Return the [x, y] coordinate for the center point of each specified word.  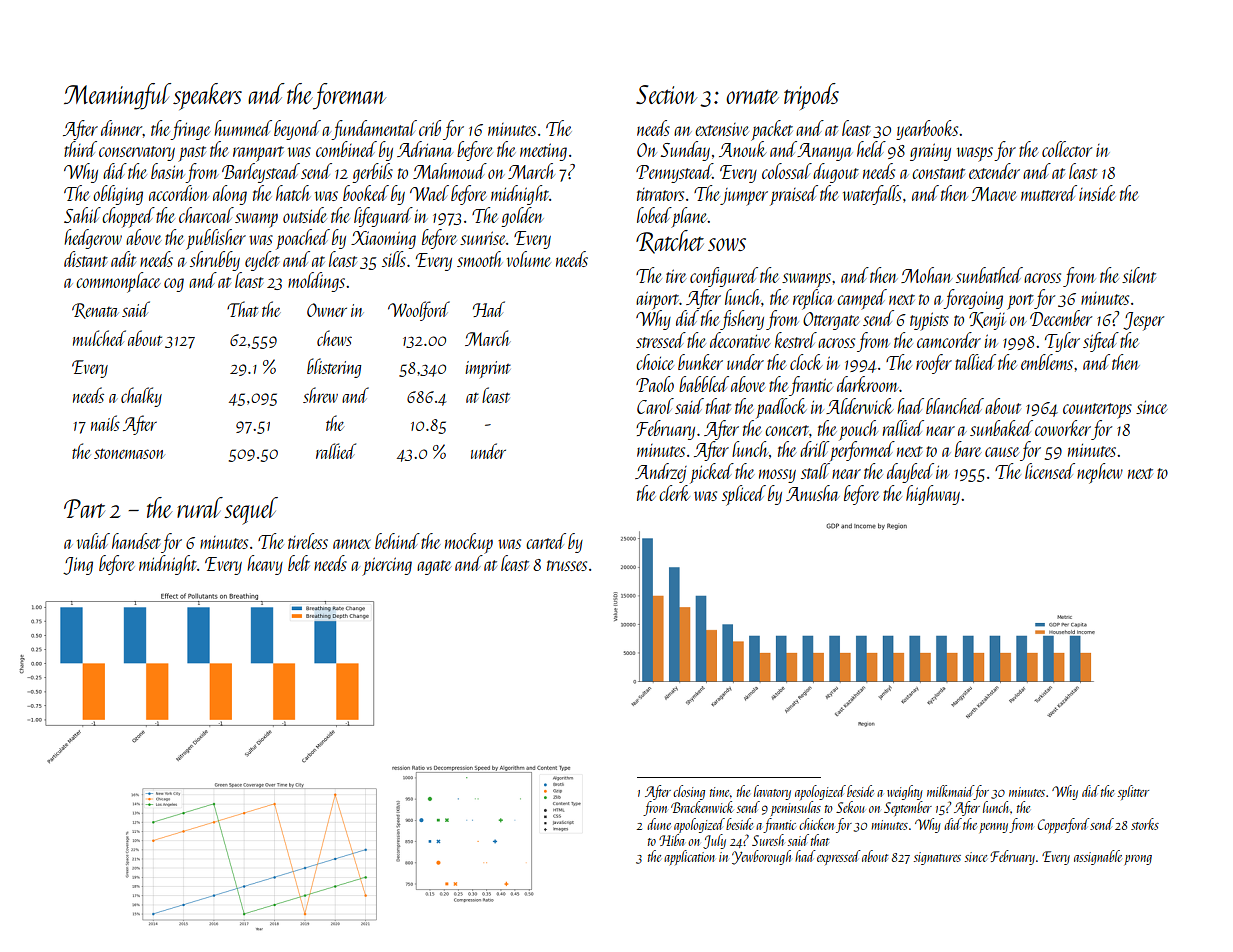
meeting [543, 152]
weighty [905, 792]
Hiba [671, 840]
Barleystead [261, 173]
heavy [265, 565]
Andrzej [661, 473]
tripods [811, 96]
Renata [95, 311]
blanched [955, 406]
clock [806, 362]
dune [659, 824]
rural [200, 507]
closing [689, 792]
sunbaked [1001, 428]
